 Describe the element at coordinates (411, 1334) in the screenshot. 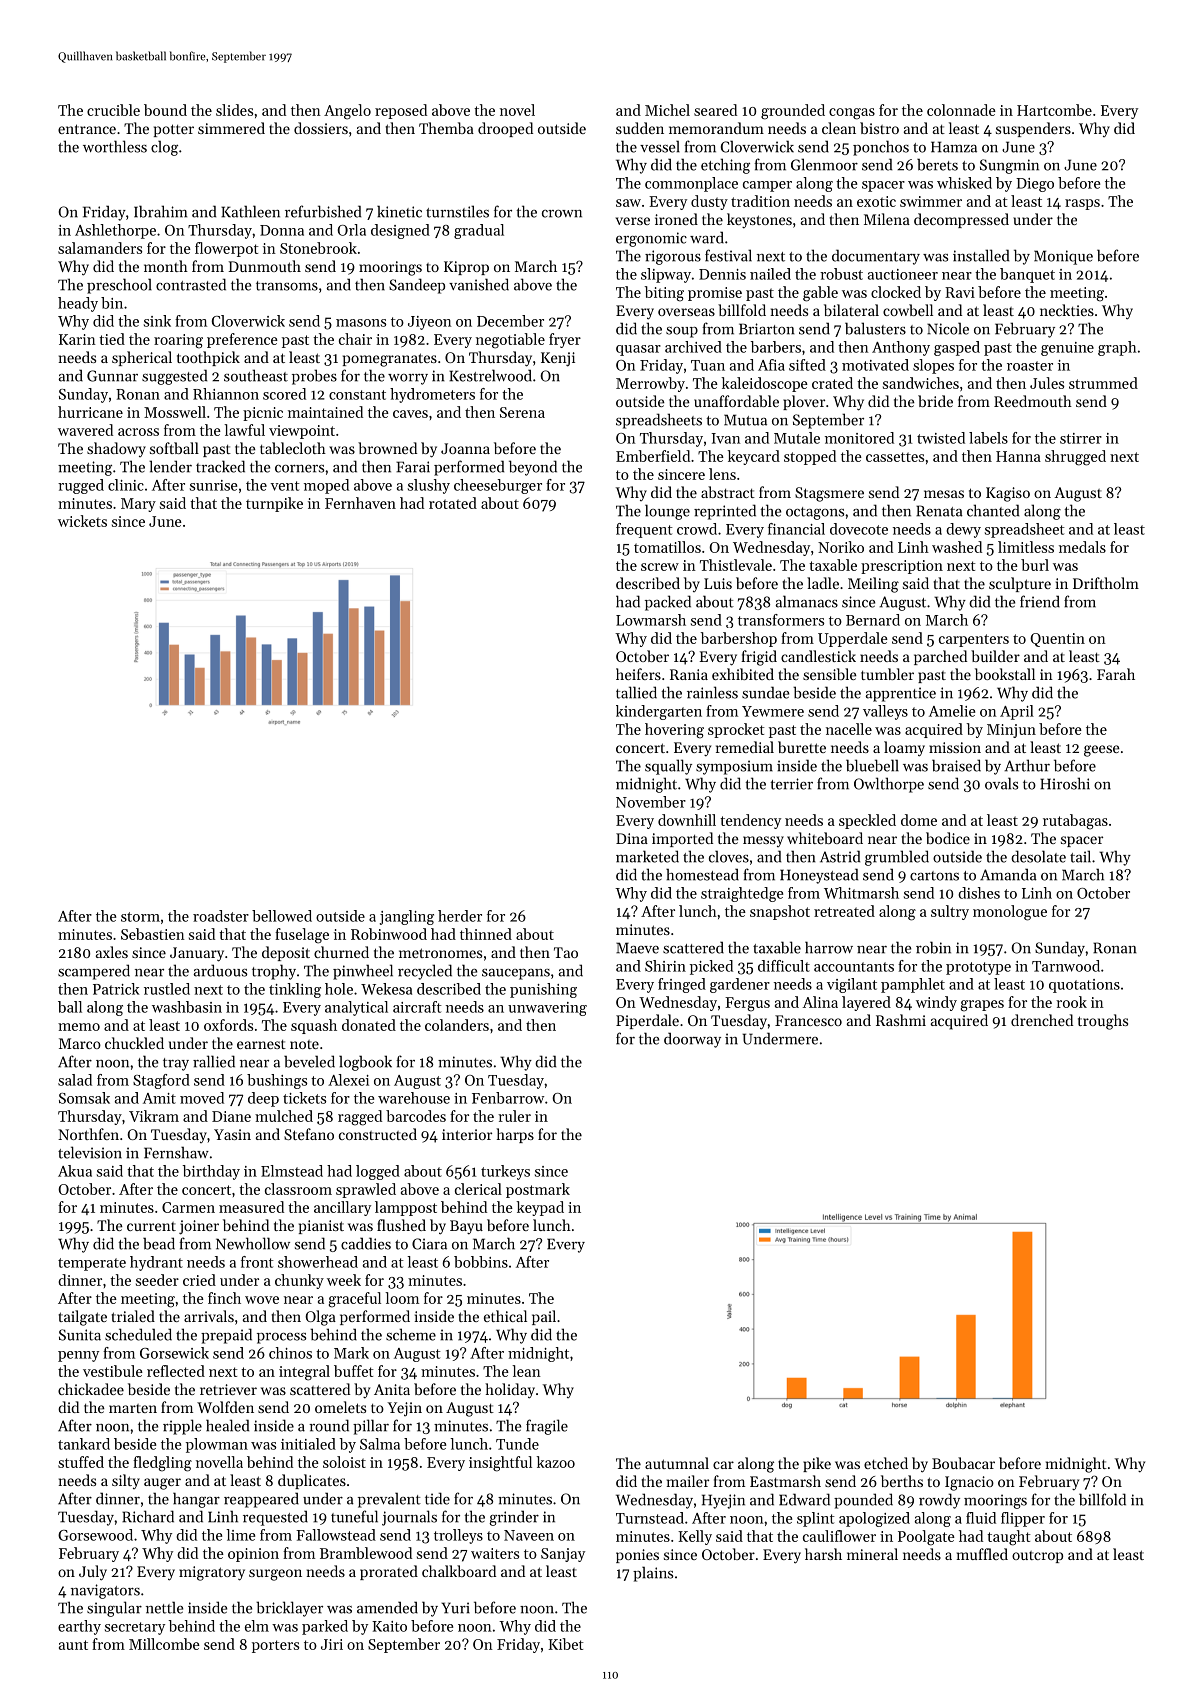

I see `scheme` at that location.
